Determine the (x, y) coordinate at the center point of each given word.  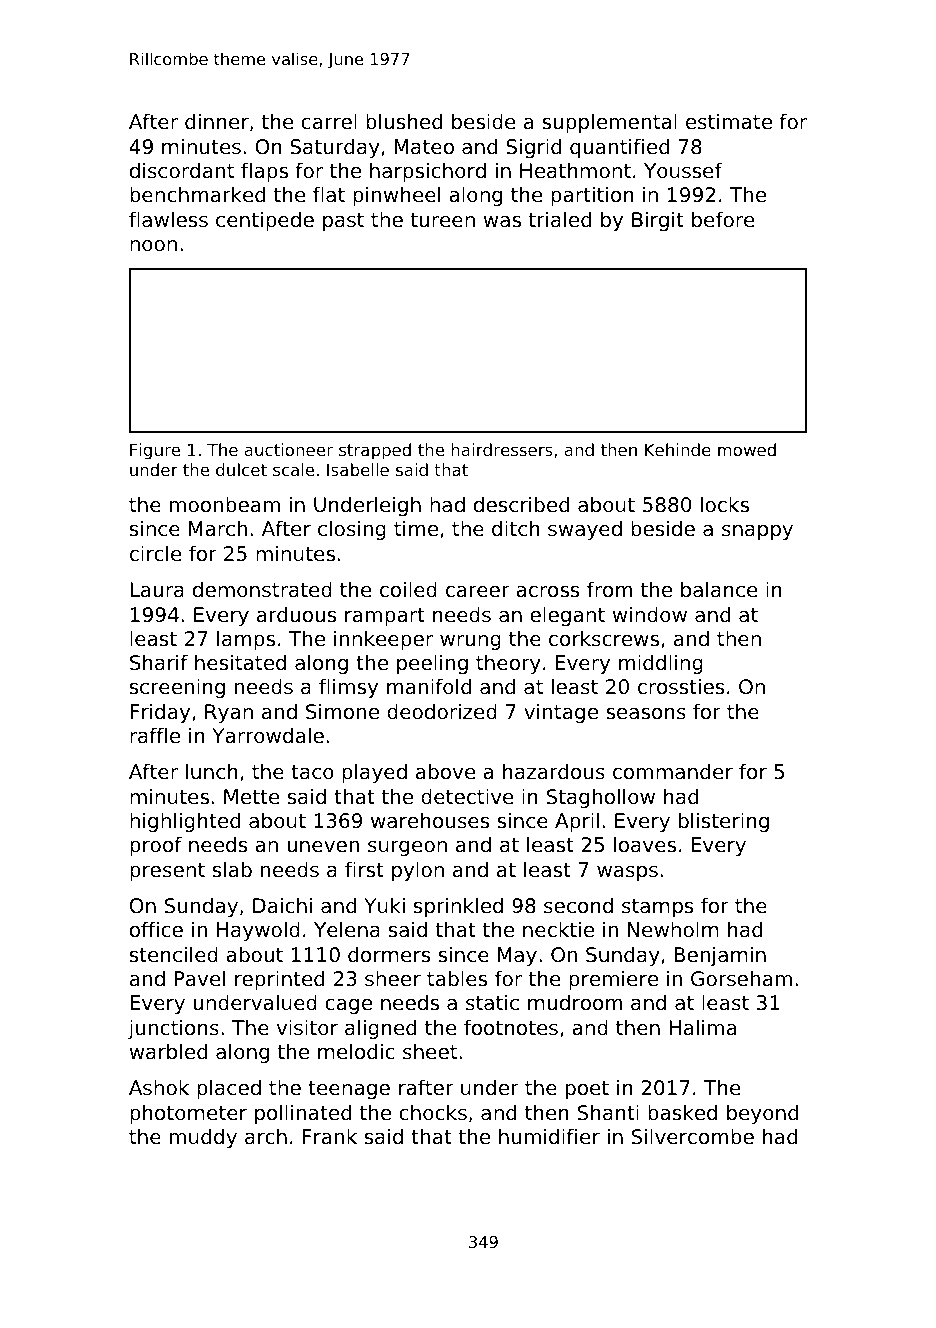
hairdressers (502, 449)
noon (153, 246)
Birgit (658, 221)
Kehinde (678, 449)
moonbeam (225, 504)
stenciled (174, 954)
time (416, 528)
